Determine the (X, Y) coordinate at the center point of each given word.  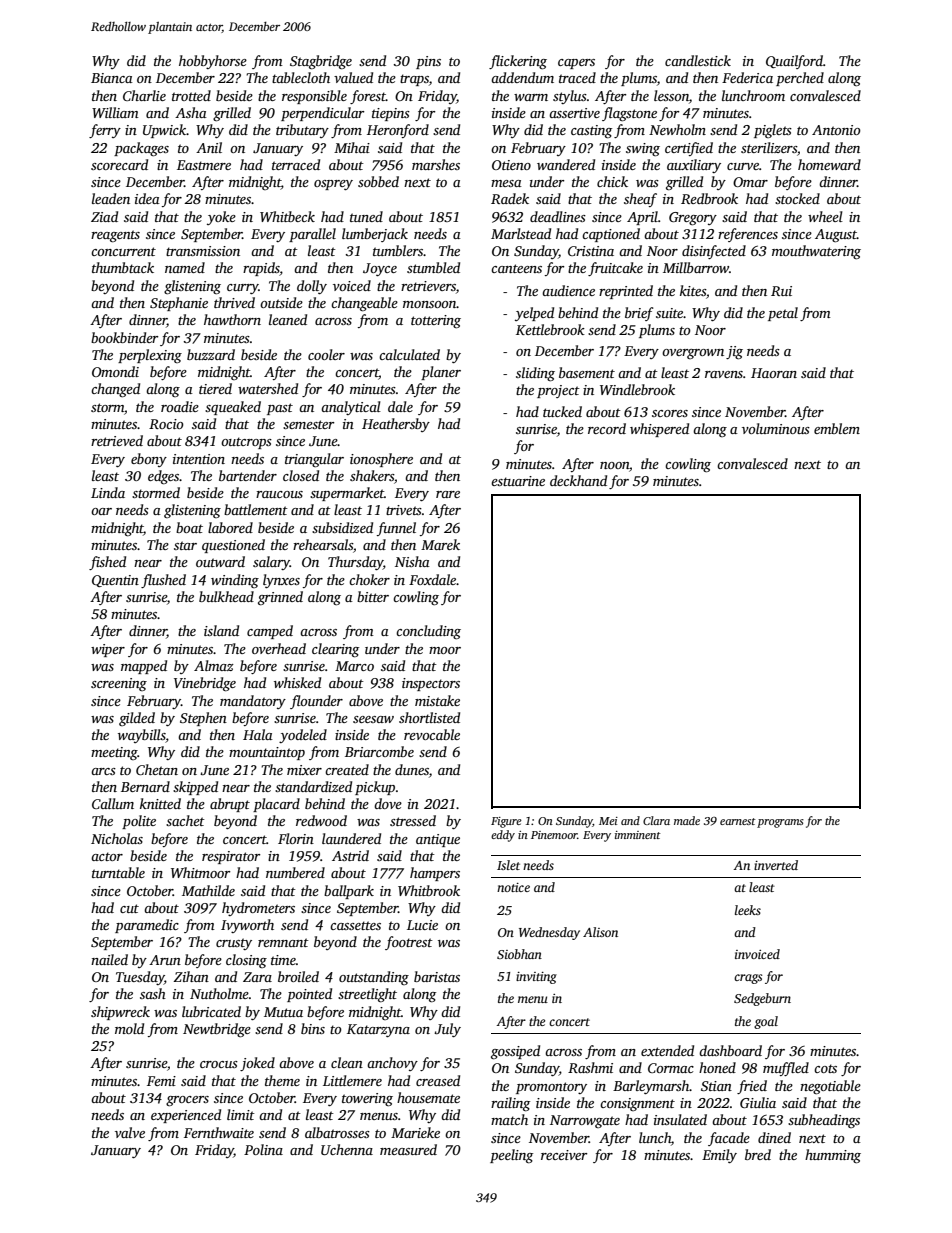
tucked (562, 411)
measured (408, 1149)
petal (783, 314)
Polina (263, 1149)
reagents (115, 236)
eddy (503, 836)
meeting (114, 753)
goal (766, 1022)
